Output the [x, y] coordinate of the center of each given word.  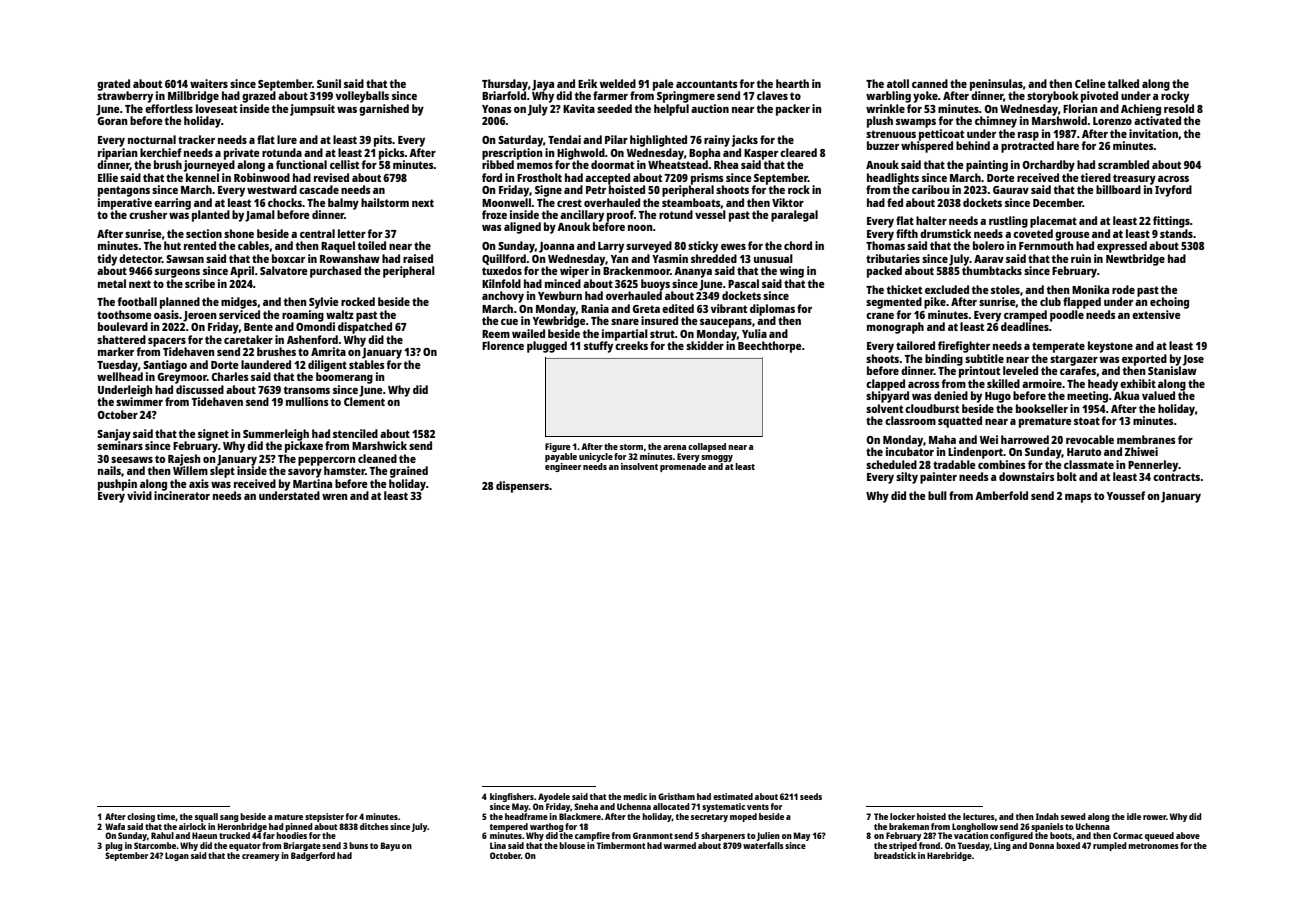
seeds [811, 796]
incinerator [182, 495]
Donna [1041, 845]
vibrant [729, 308]
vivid [139, 495]
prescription [512, 154]
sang [229, 818]
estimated [733, 796]
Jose [1193, 360]
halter [931, 220]
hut [172, 245]
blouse [572, 845]
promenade [683, 467]
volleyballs [362, 97]
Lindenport [975, 453]
